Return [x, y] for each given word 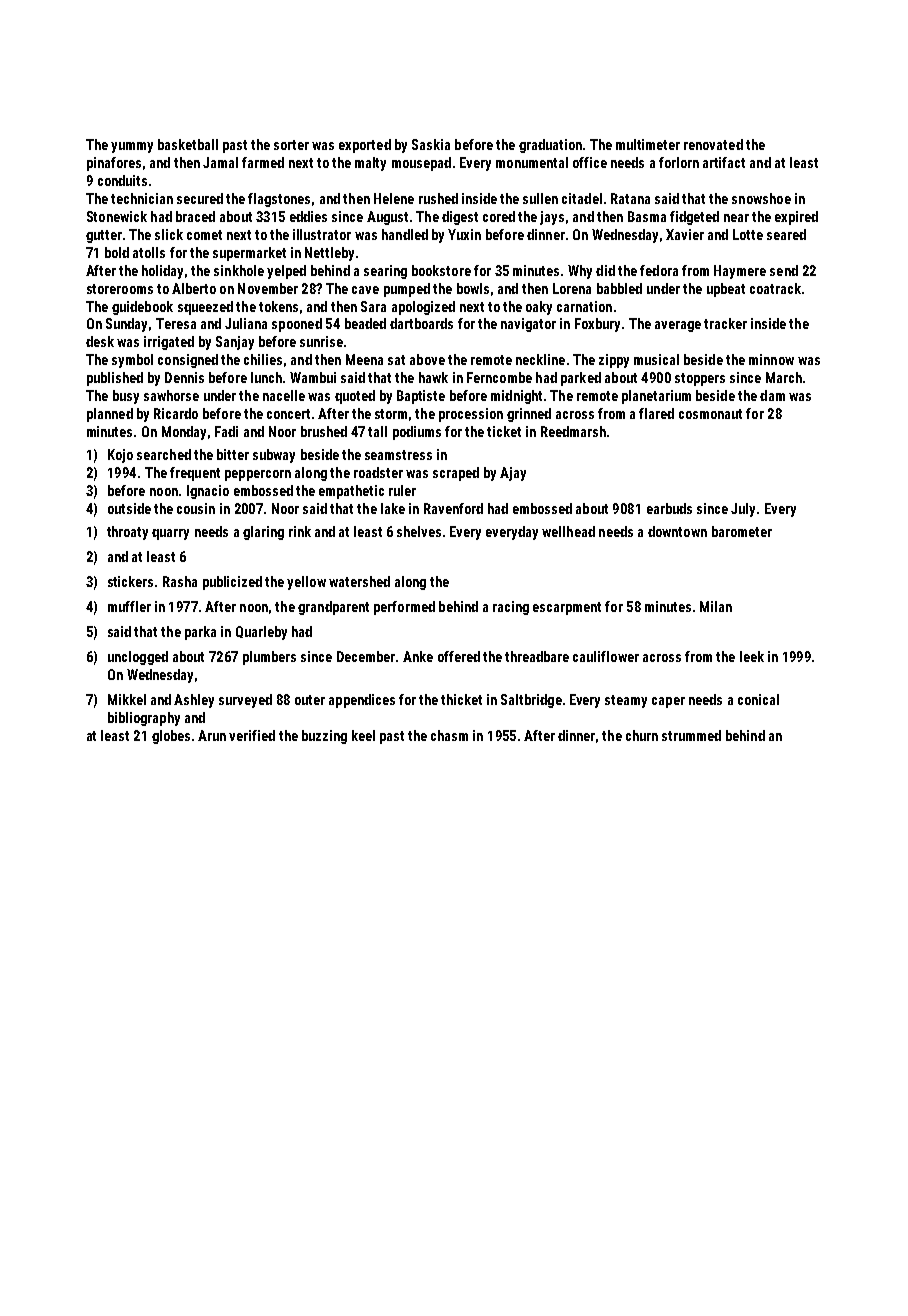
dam [772, 395]
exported [365, 146]
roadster [378, 472]
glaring [263, 533]
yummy [132, 147]
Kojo [120, 456]
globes [171, 737]
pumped [407, 290]
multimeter [648, 144]
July [743, 510]
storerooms [120, 289]
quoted [355, 397]
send [784, 270]
